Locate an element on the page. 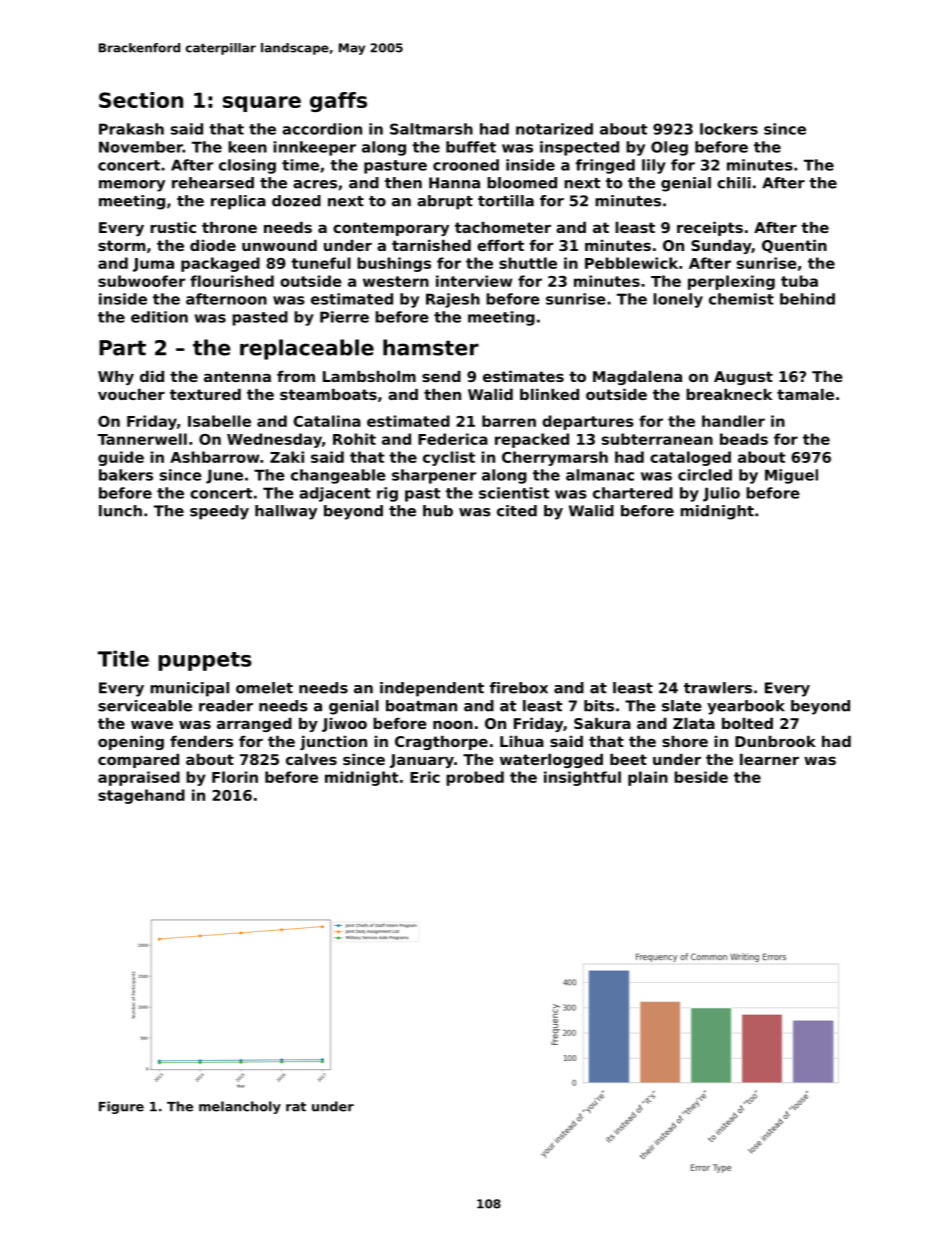 Image resolution: width=952 pixels, height=1233 pixels. hallway is located at coordinates (286, 512).
